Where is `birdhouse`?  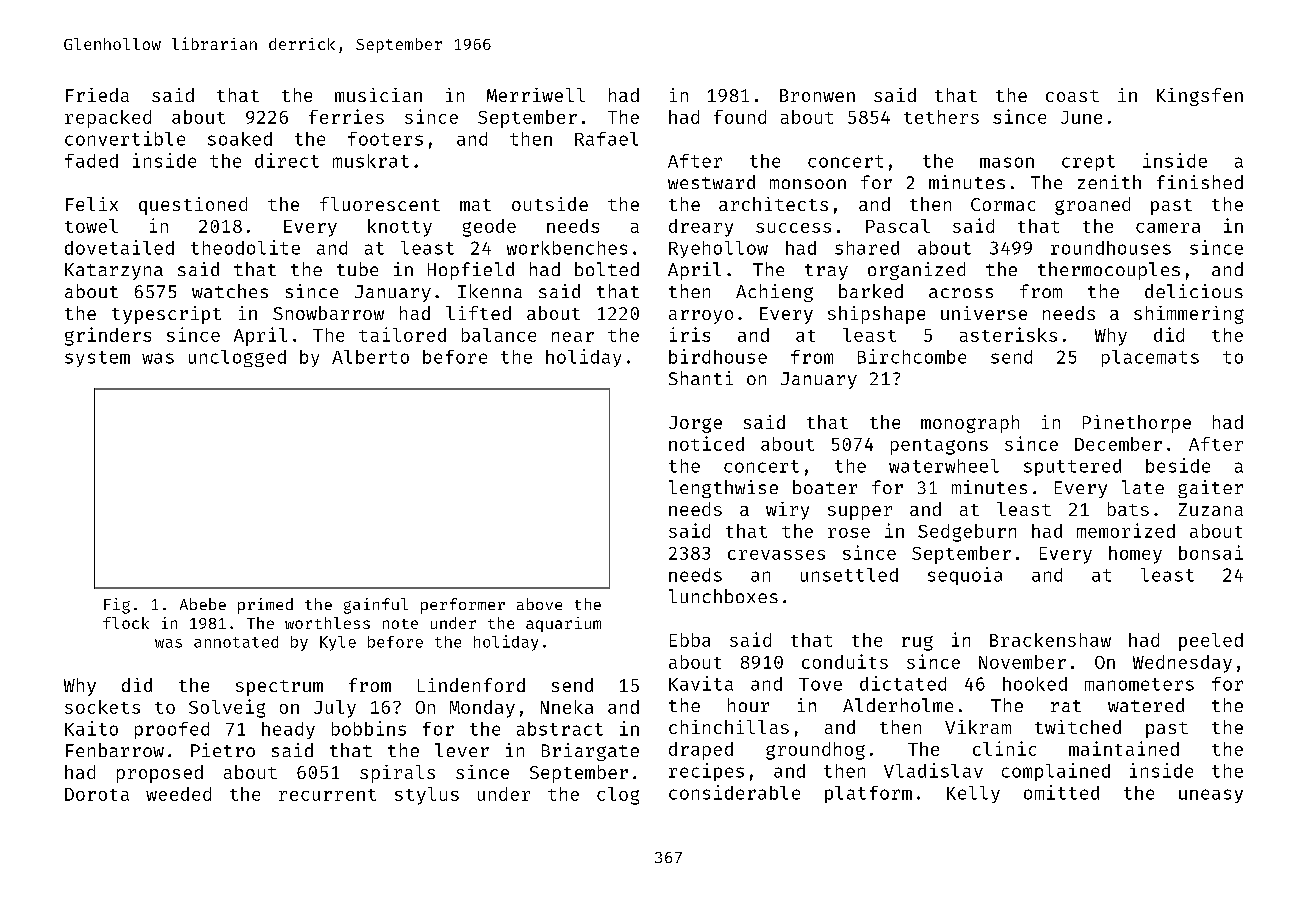
birdhouse is located at coordinates (718, 356).
